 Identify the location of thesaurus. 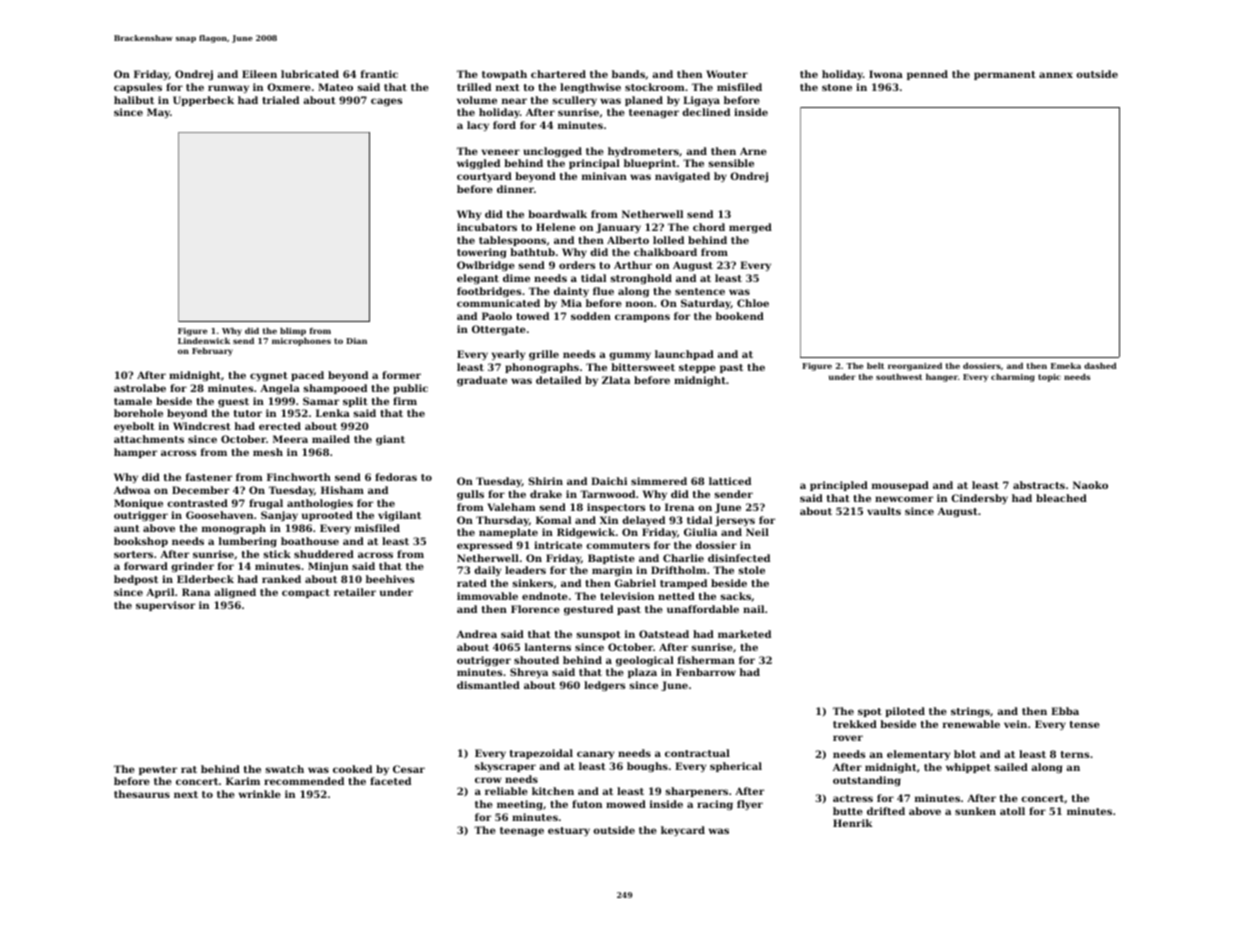
(142, 794).
